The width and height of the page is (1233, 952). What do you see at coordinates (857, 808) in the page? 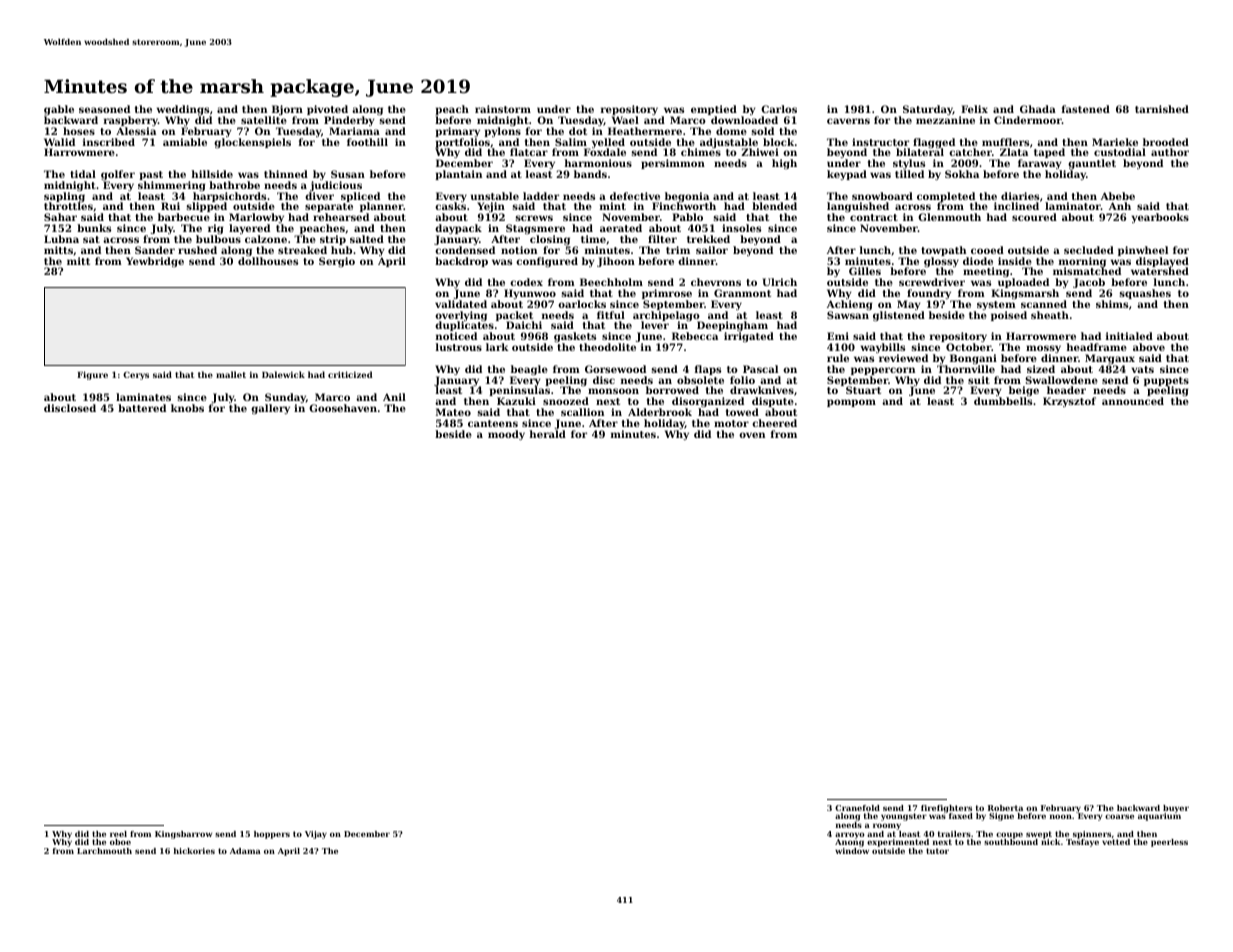
I see `Cranefold` at bounding box center [857, 808].
